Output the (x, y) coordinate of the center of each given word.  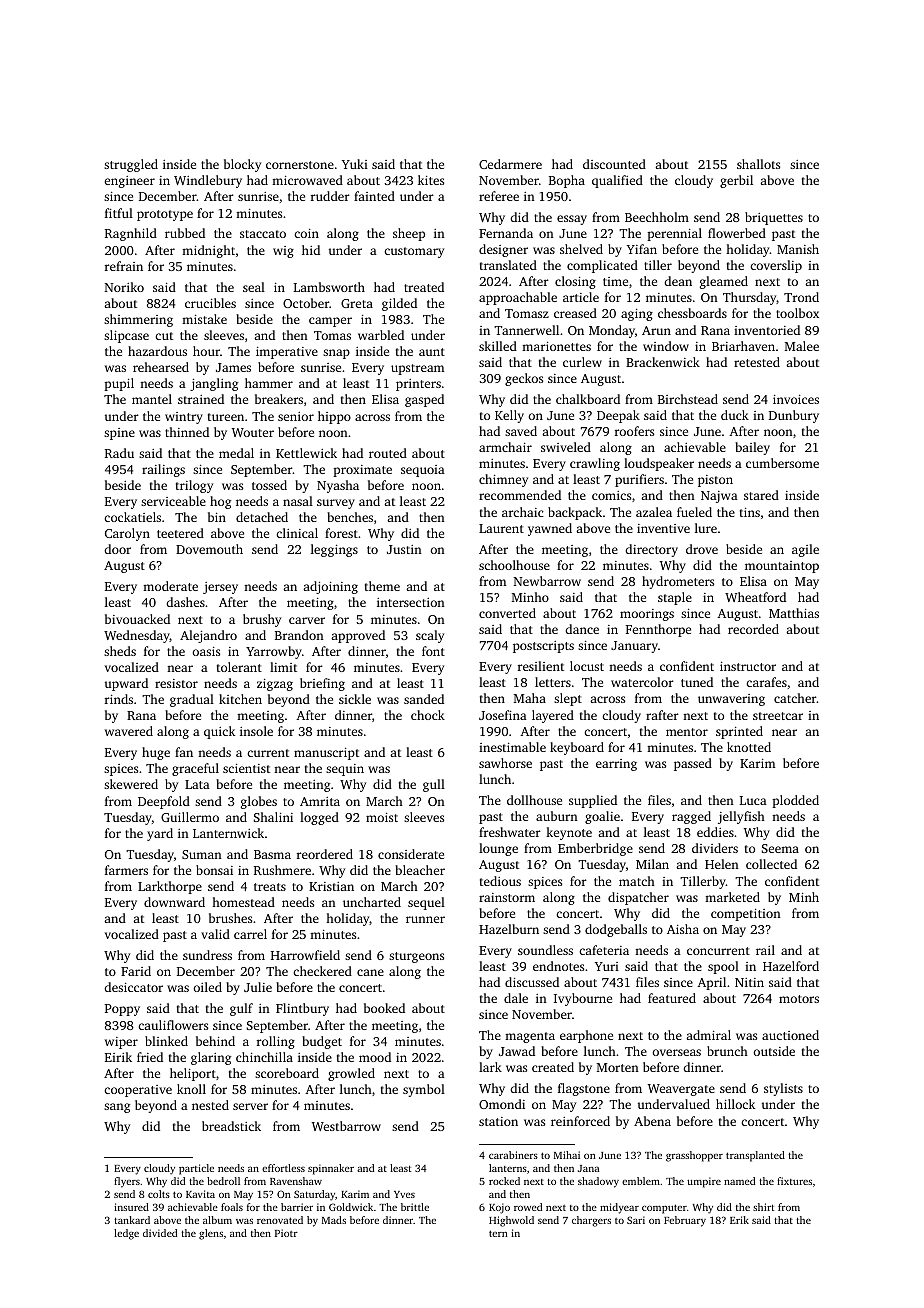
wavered (129, 731)
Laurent (501, 528)
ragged (691, 817)
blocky (242, 165)
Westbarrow (346, 1126)
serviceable (173, 501)
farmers (126, 870)
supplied (593, 801)
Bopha (567, 181)
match (637, 881)
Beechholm (657, 217)
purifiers (639, 480)
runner (425, 919)
